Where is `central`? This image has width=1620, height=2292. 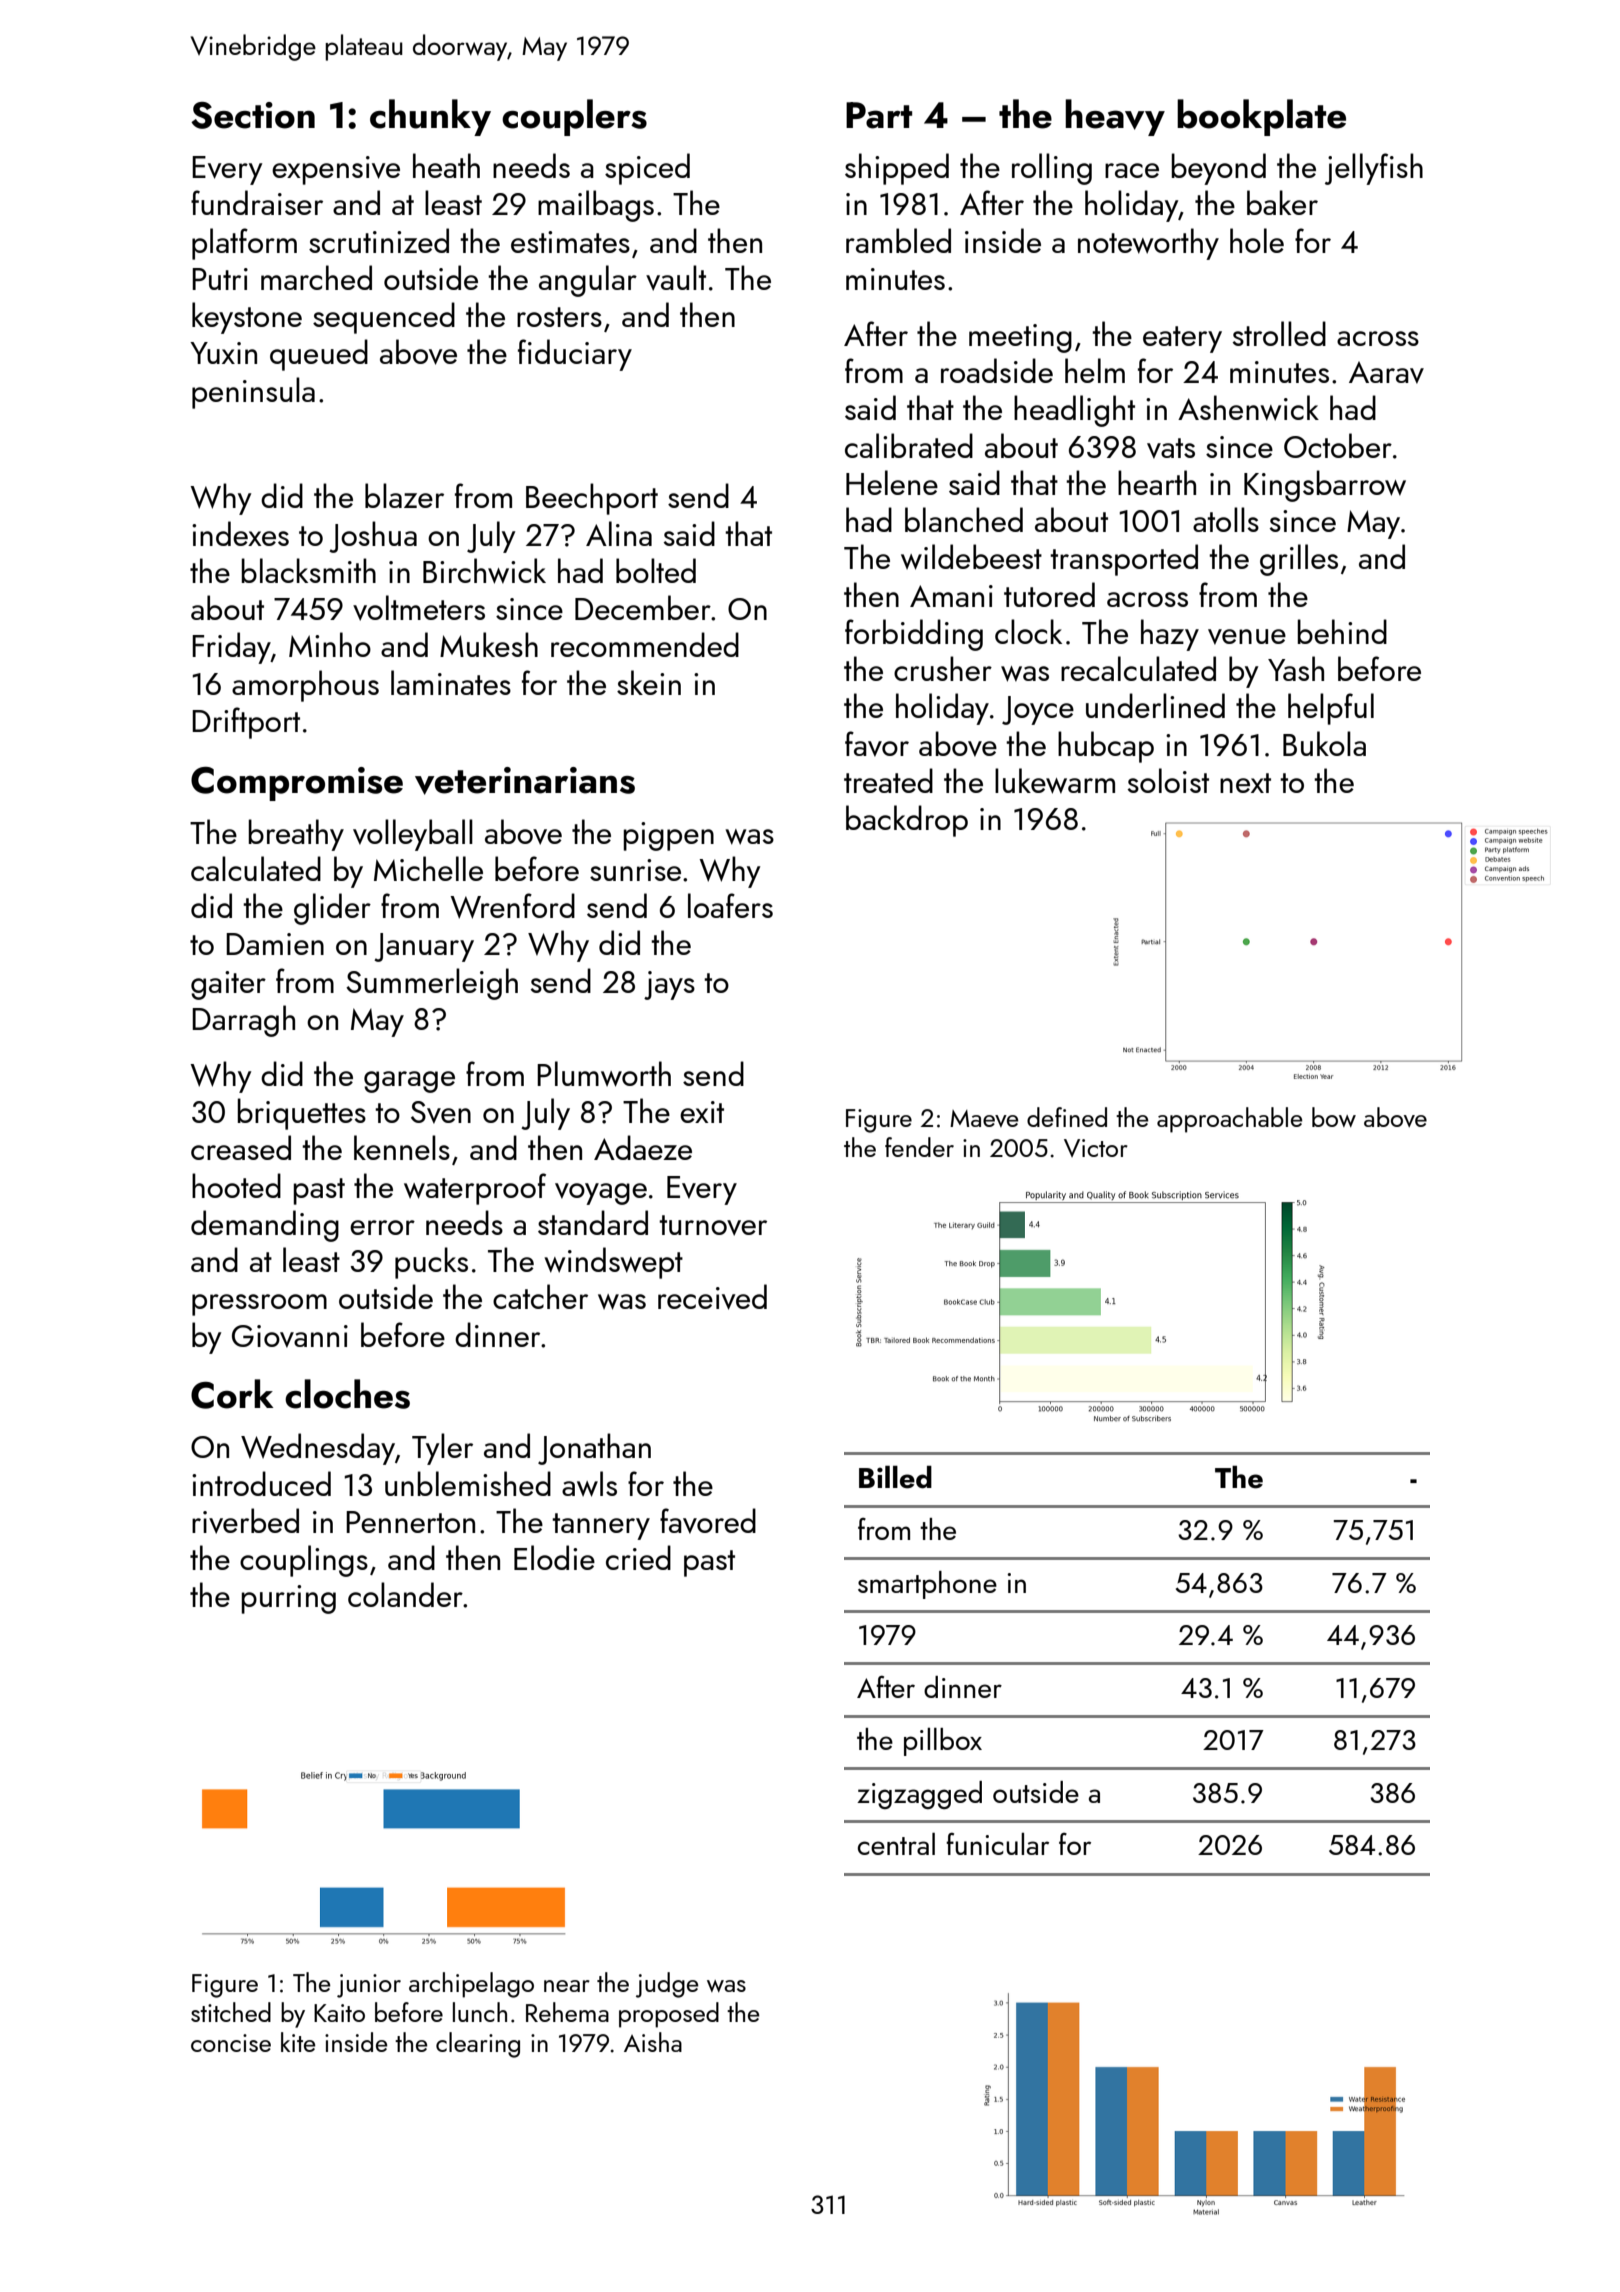 central is located at coordinates (896, 1844).
